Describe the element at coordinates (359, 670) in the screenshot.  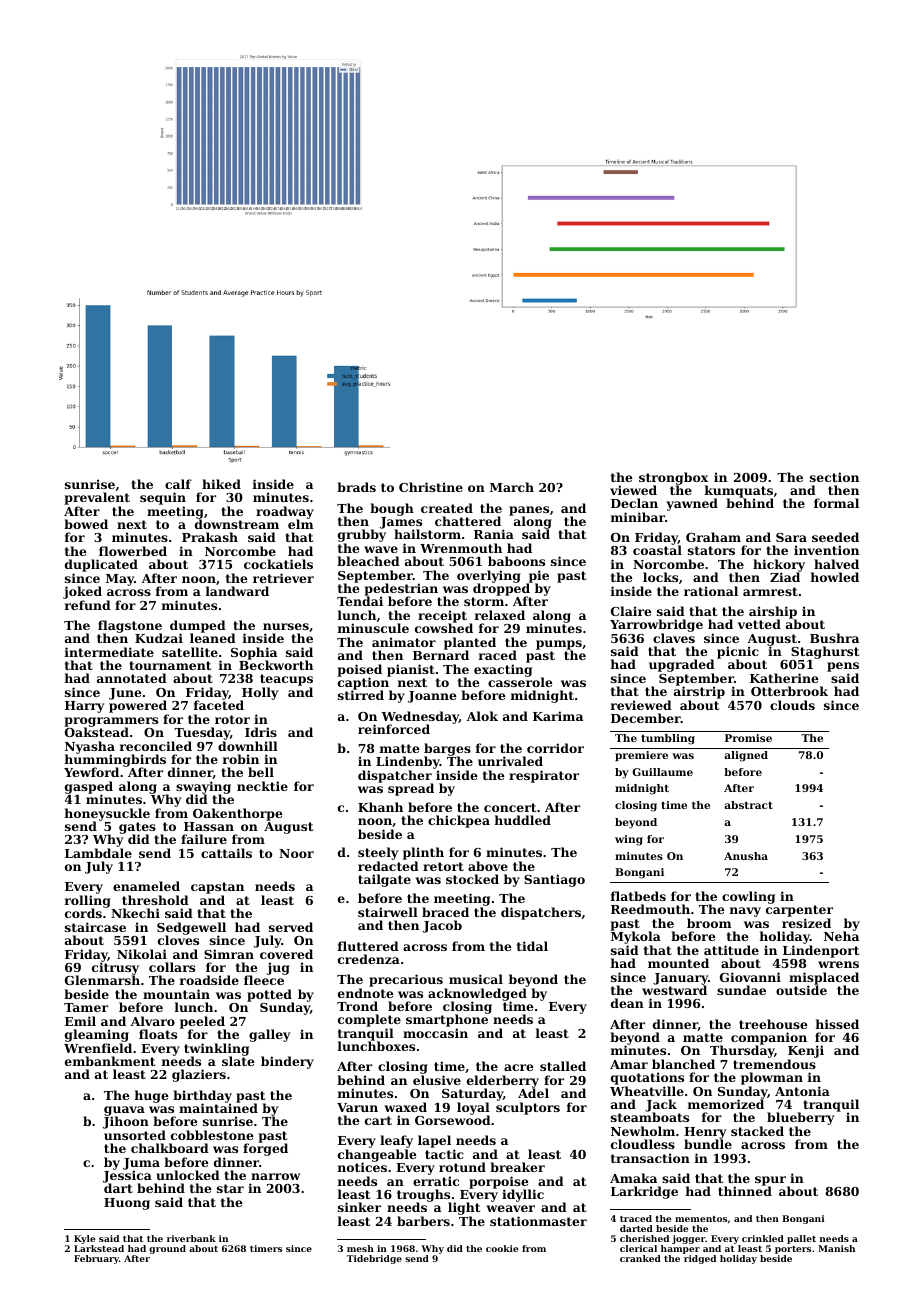
I see `poised` at that location.
